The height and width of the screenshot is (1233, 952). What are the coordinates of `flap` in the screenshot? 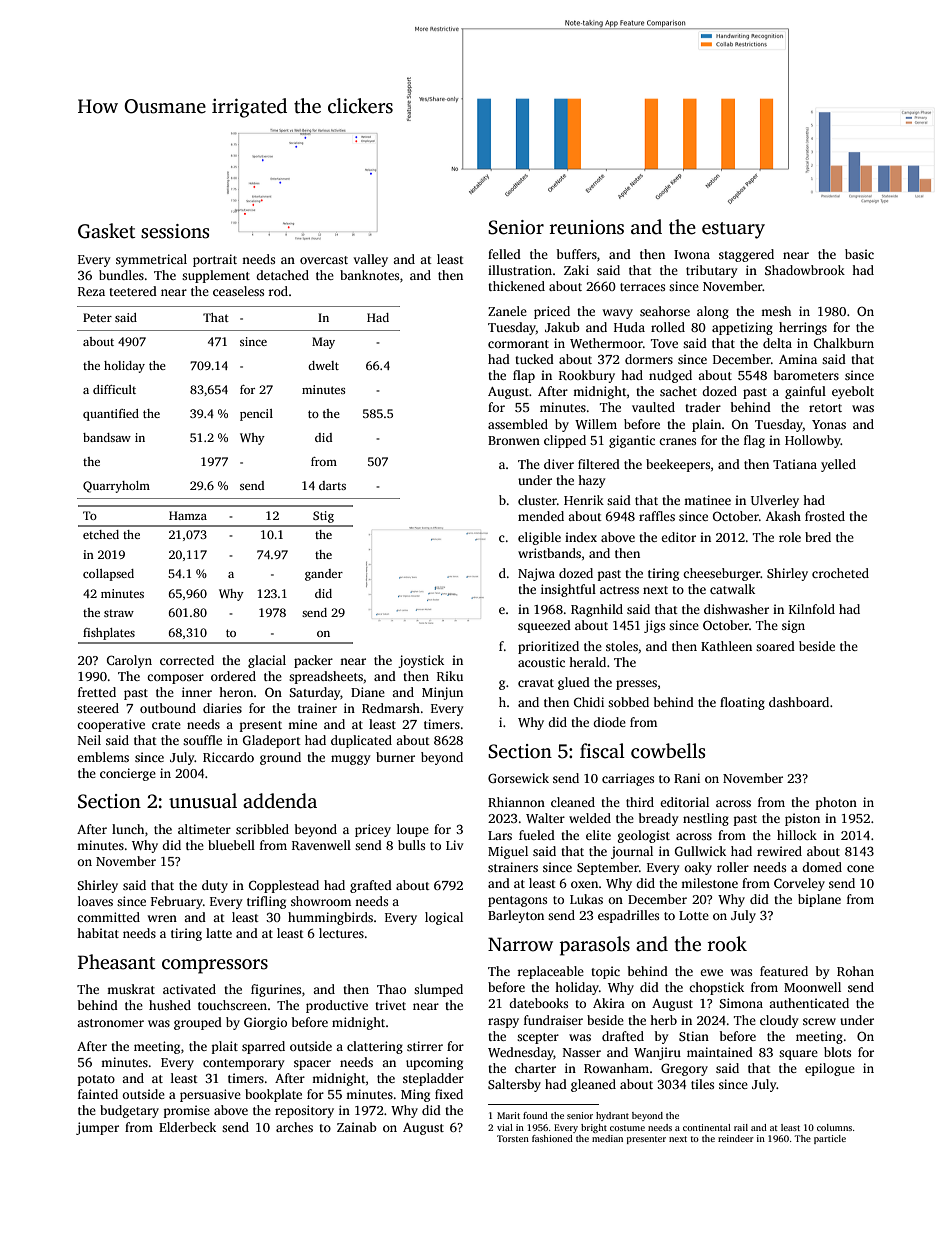 It's located at (524, 376).
